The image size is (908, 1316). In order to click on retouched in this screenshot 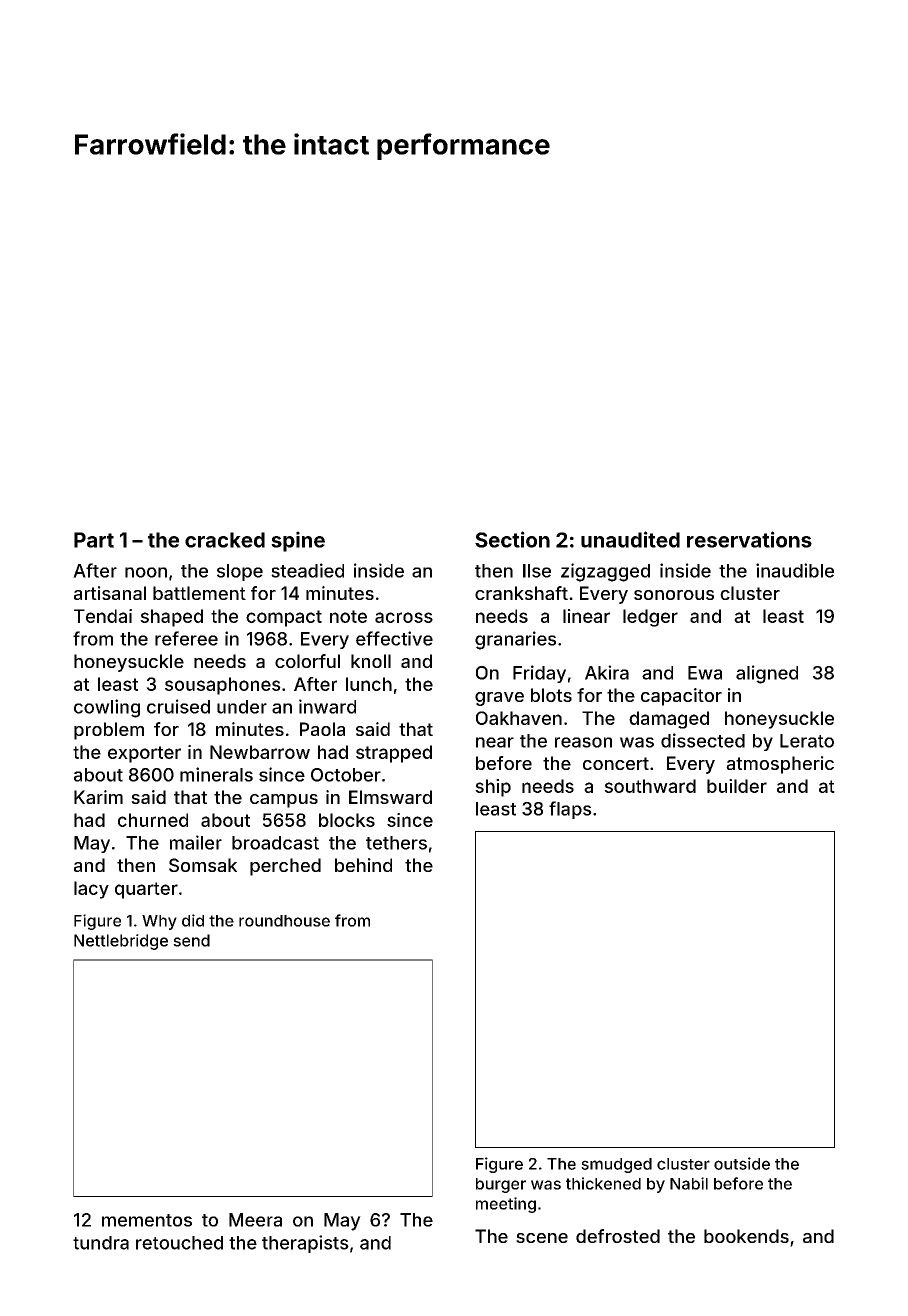, I will do `click(179, 1243)`.
